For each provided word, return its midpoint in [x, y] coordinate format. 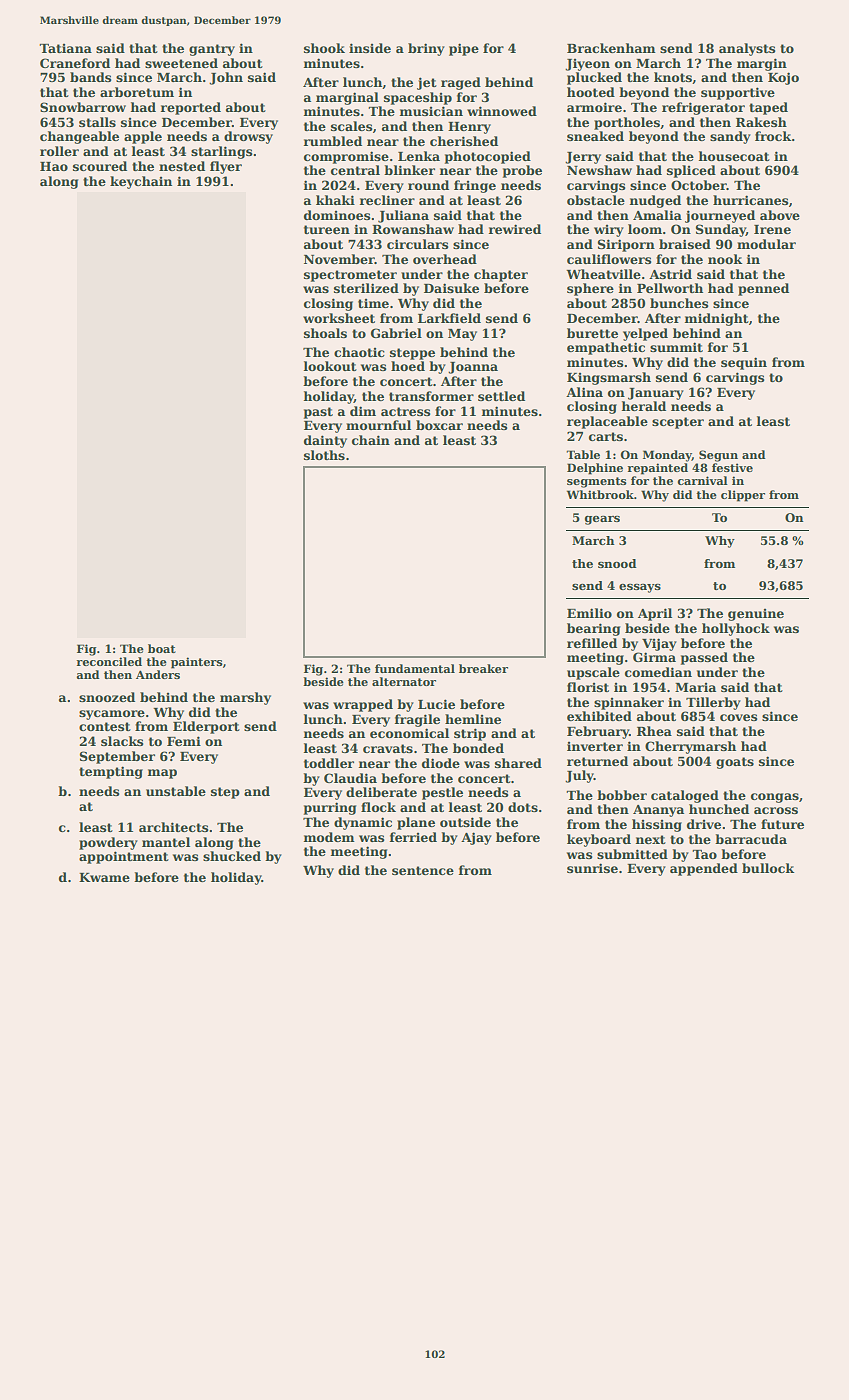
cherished [464, 141]
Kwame [104, 877]
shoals [325, 333]
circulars [418, 244]
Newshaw [599, 170]
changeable [79, 137]
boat [162, 648]
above [780, 215]
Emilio [589, 613]
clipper [743, 496]
